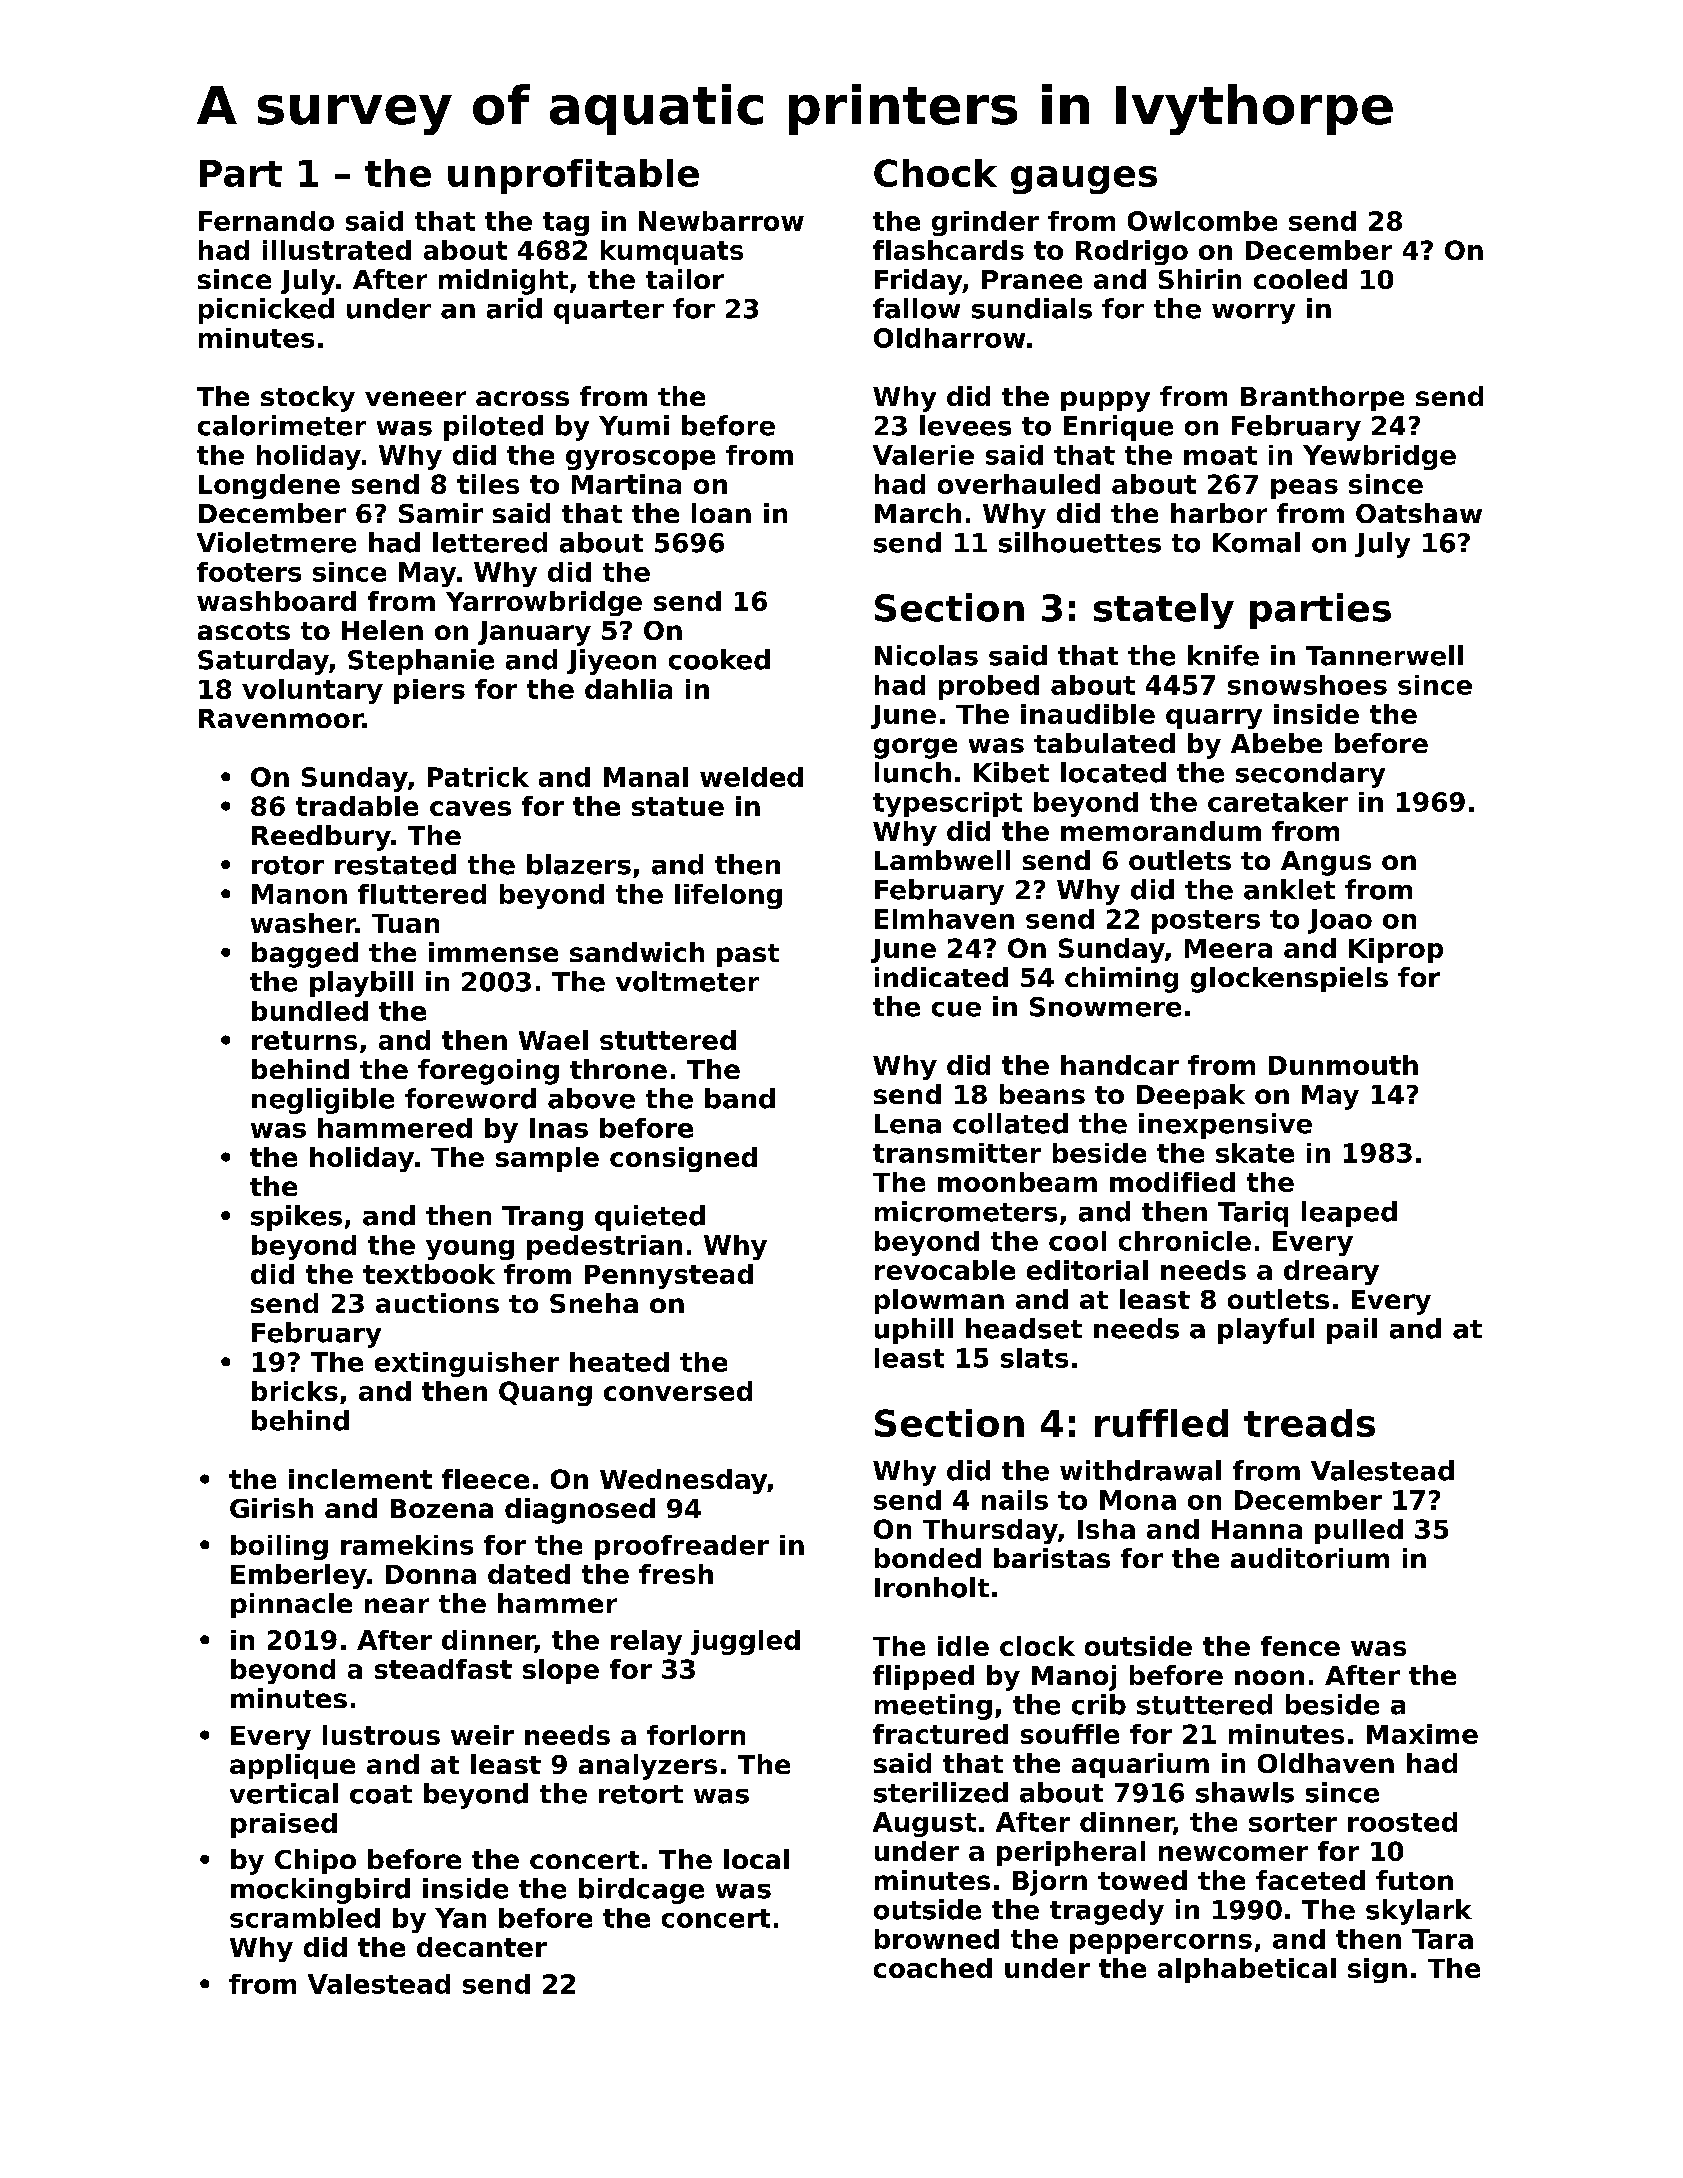 The height and width of the page is (2178, 1683). What do you see at coordinates (933, 1968) in the page?
I see `coached` at bounding box center [933, 1968].
